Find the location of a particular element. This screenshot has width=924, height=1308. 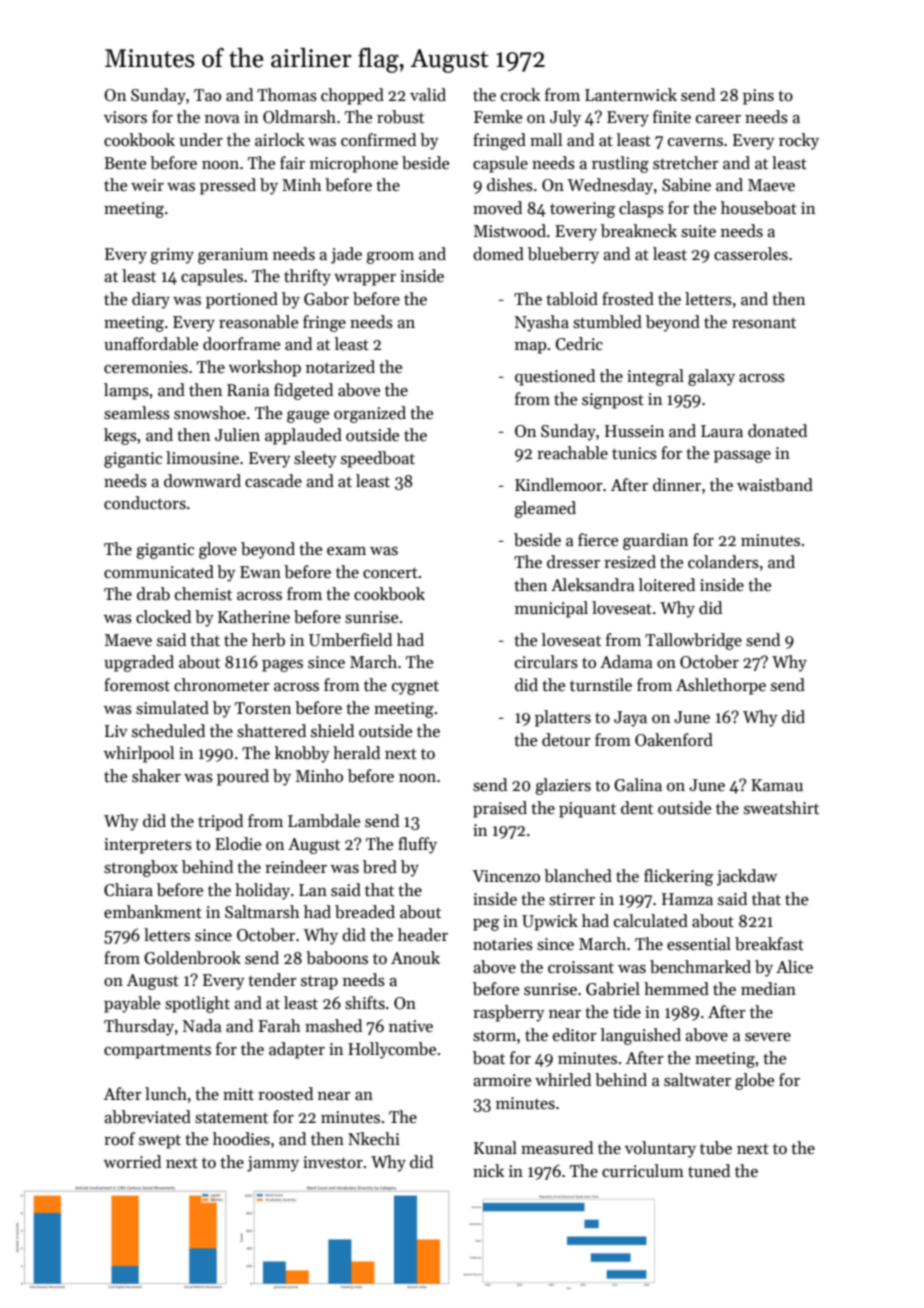

visors is located at coordinates (125, 117).
